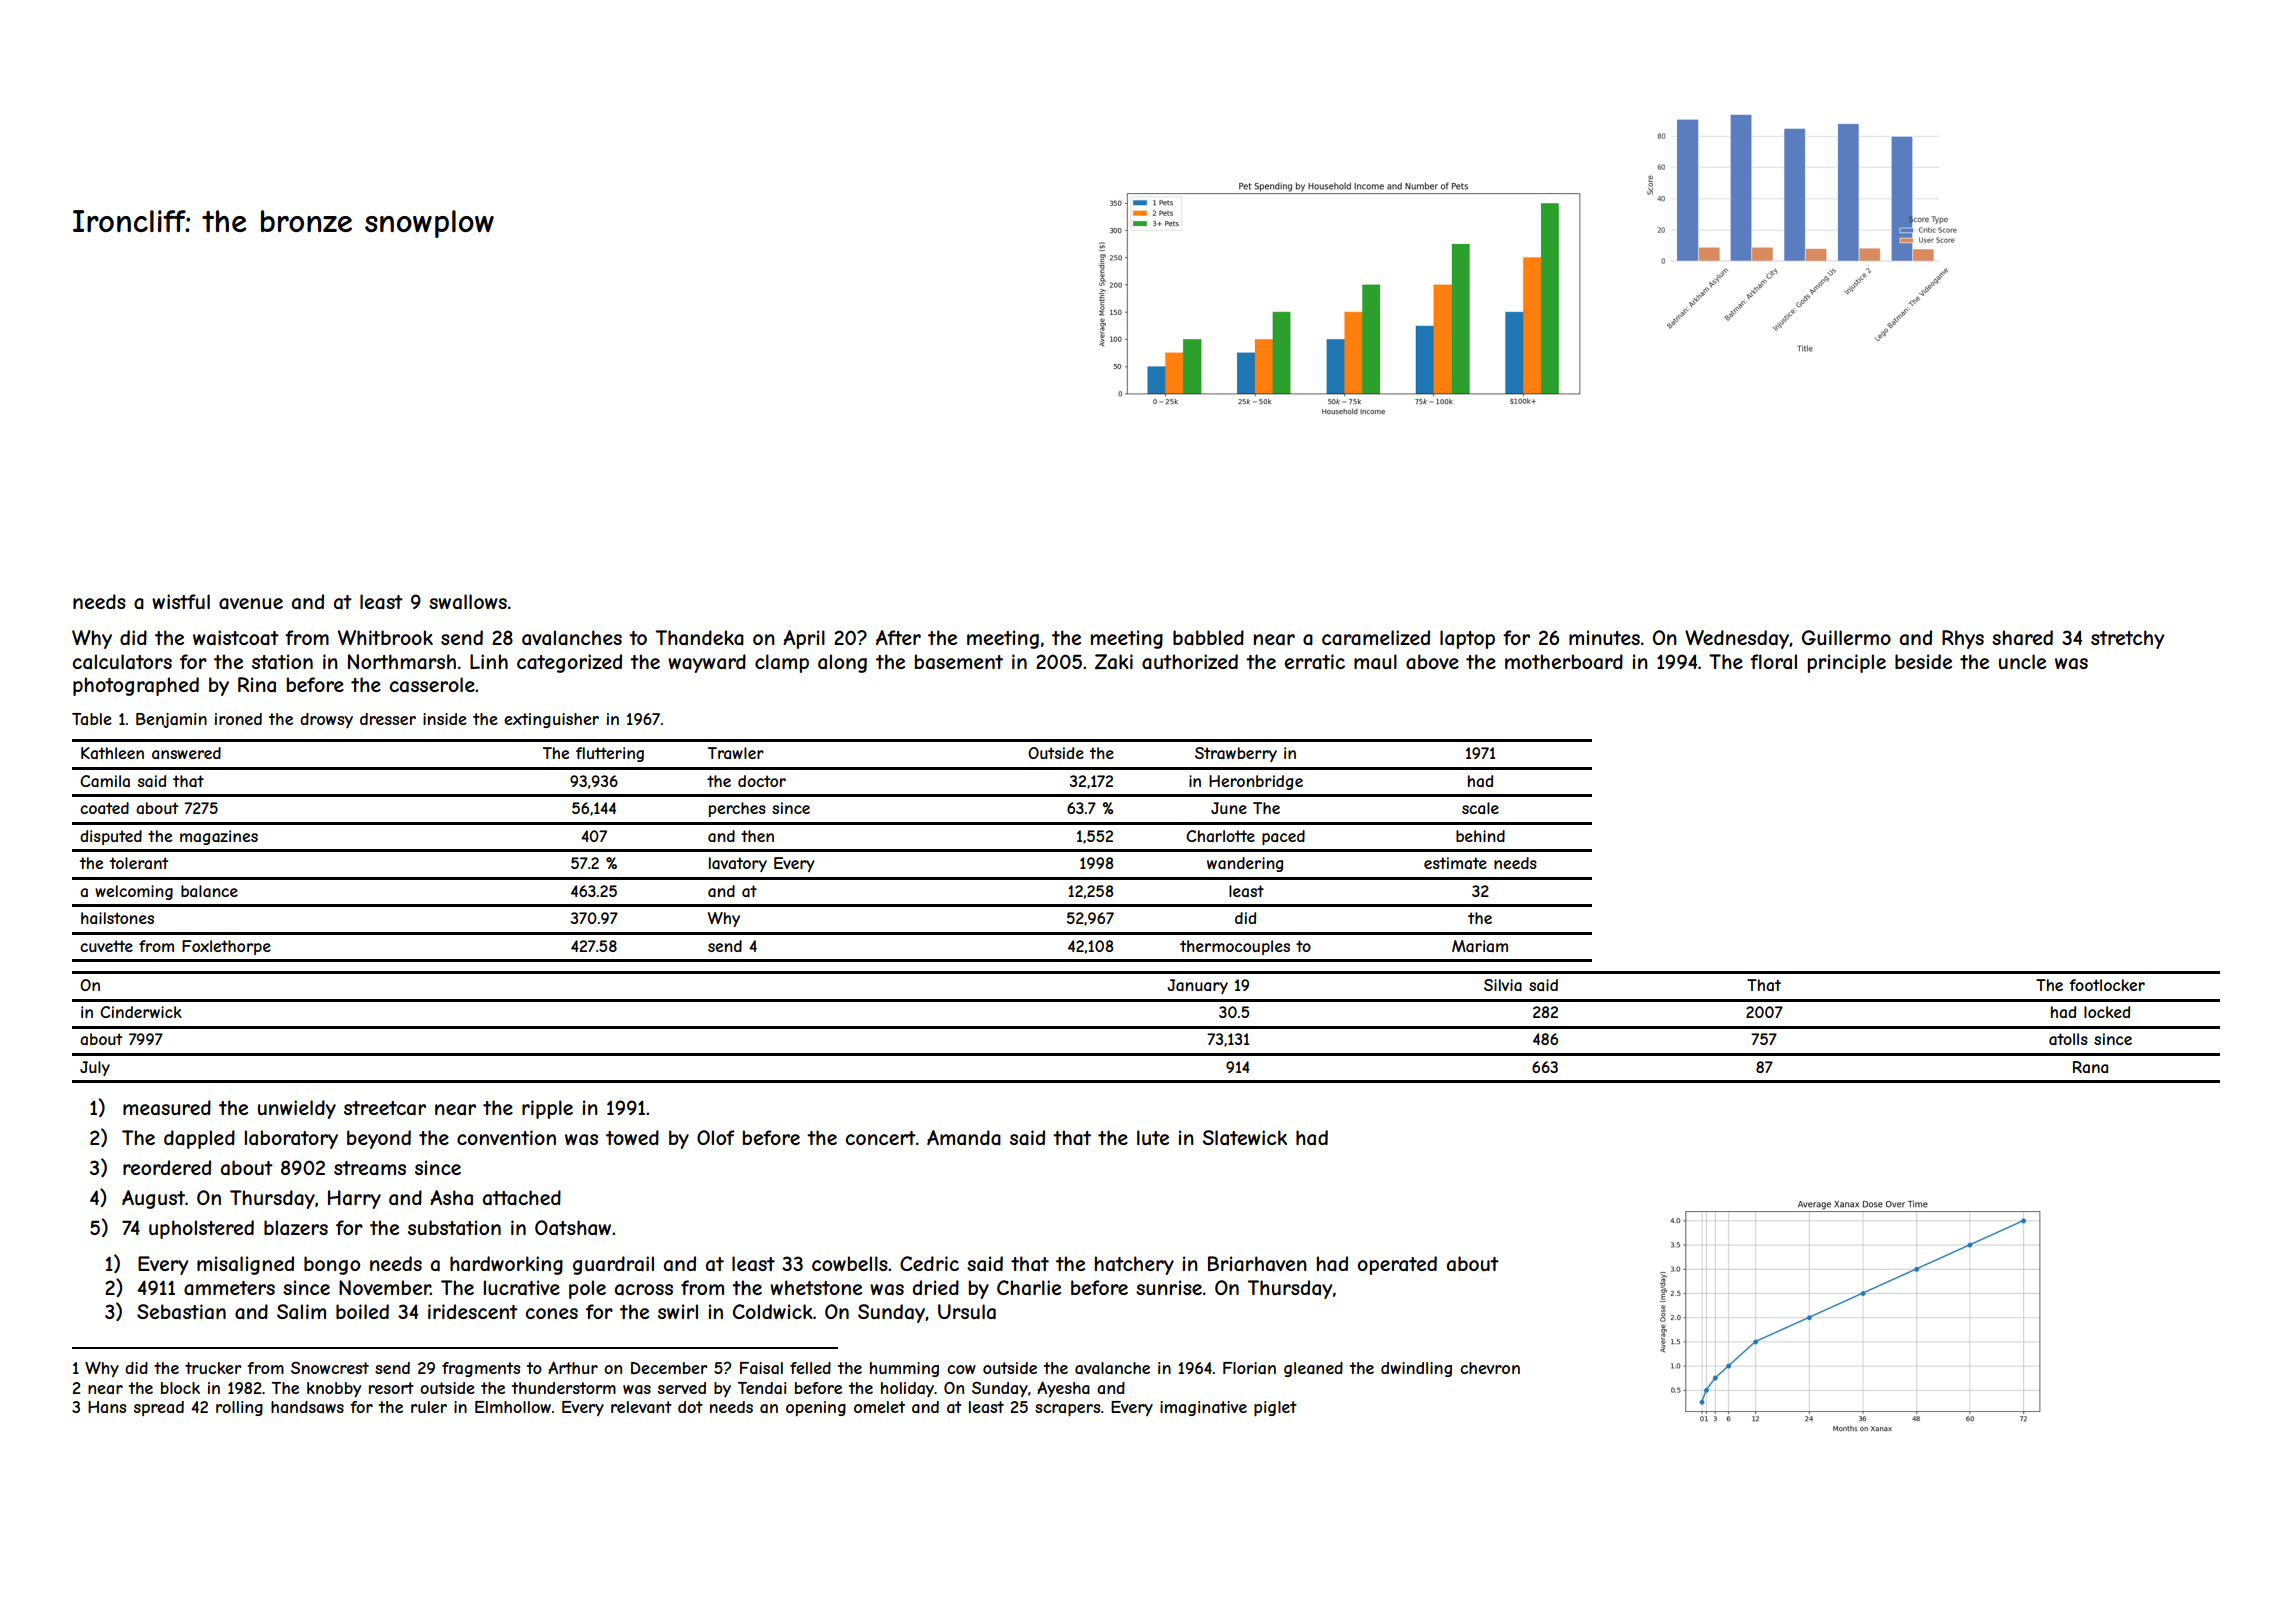 Image resolution: width=2292 pixels, height=1620 pixels. Describe the element at coordinates (1397, 1265) in the image. I see `operated` at that location.
